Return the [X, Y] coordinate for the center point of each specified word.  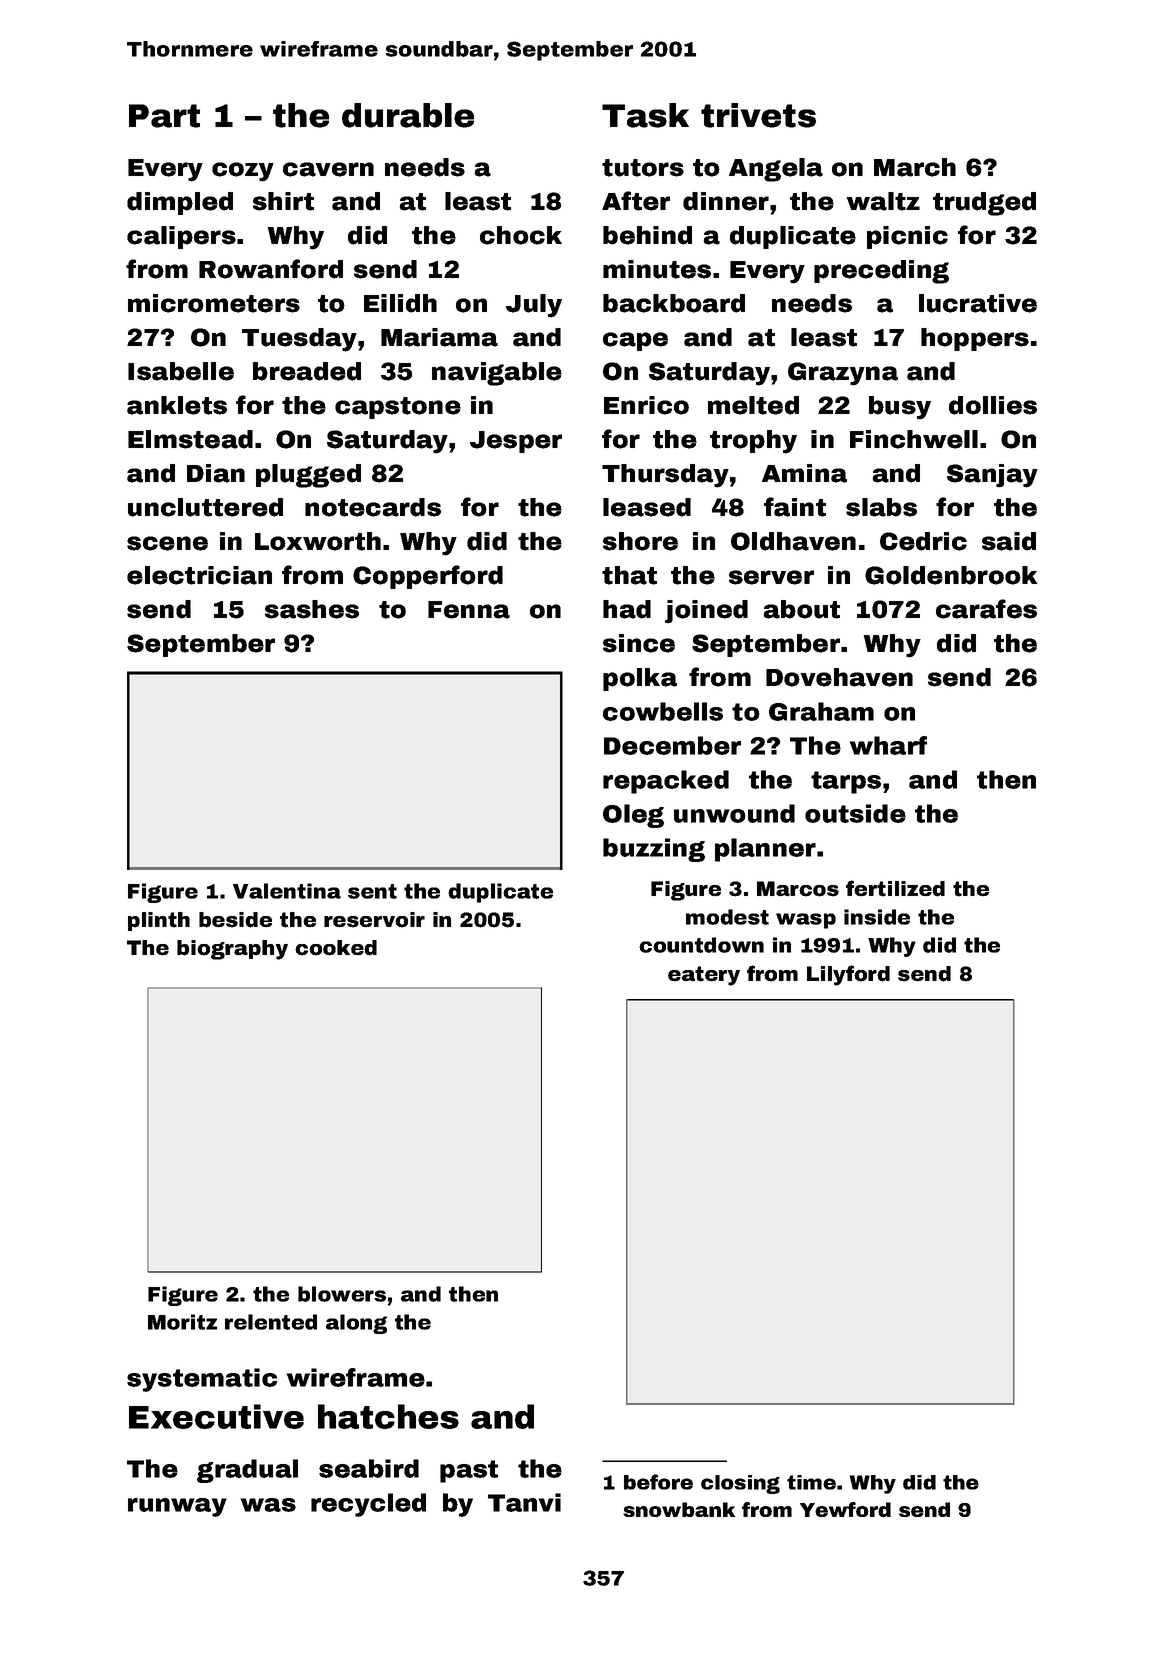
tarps [846, 782]
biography [232, 950]
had [627, 609]
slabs [881, 507]
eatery [704, 976]
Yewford [845, 1509]
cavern [328, 169]
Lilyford [848, 975]
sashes [312, 609]
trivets [758, 115]
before [658, 1482]
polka [640, 679]
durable [408, 115]
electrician [199, 575]
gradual [247, 1471]
